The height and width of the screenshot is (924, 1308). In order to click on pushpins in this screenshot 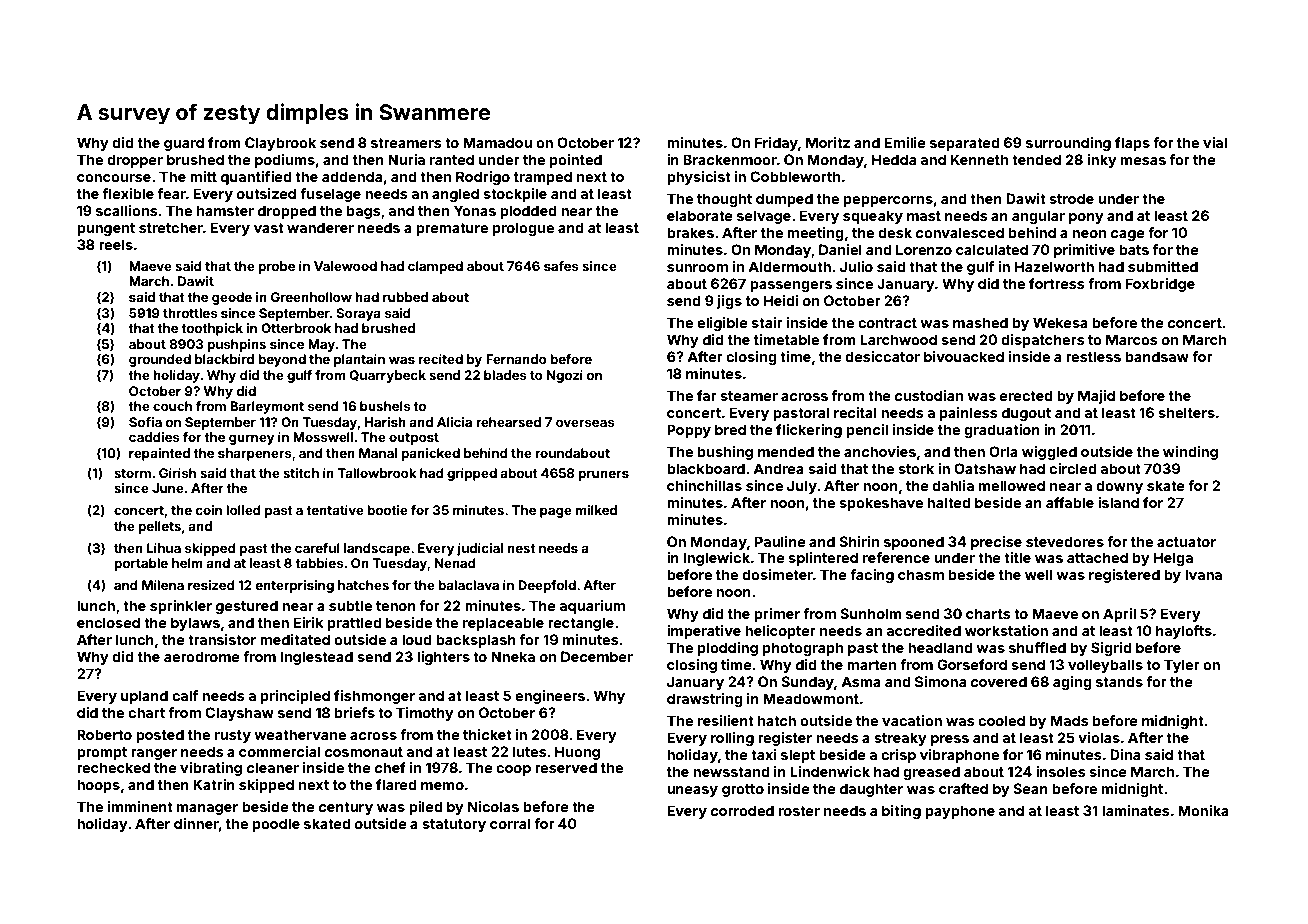, I will do `click(236, 345)`.
